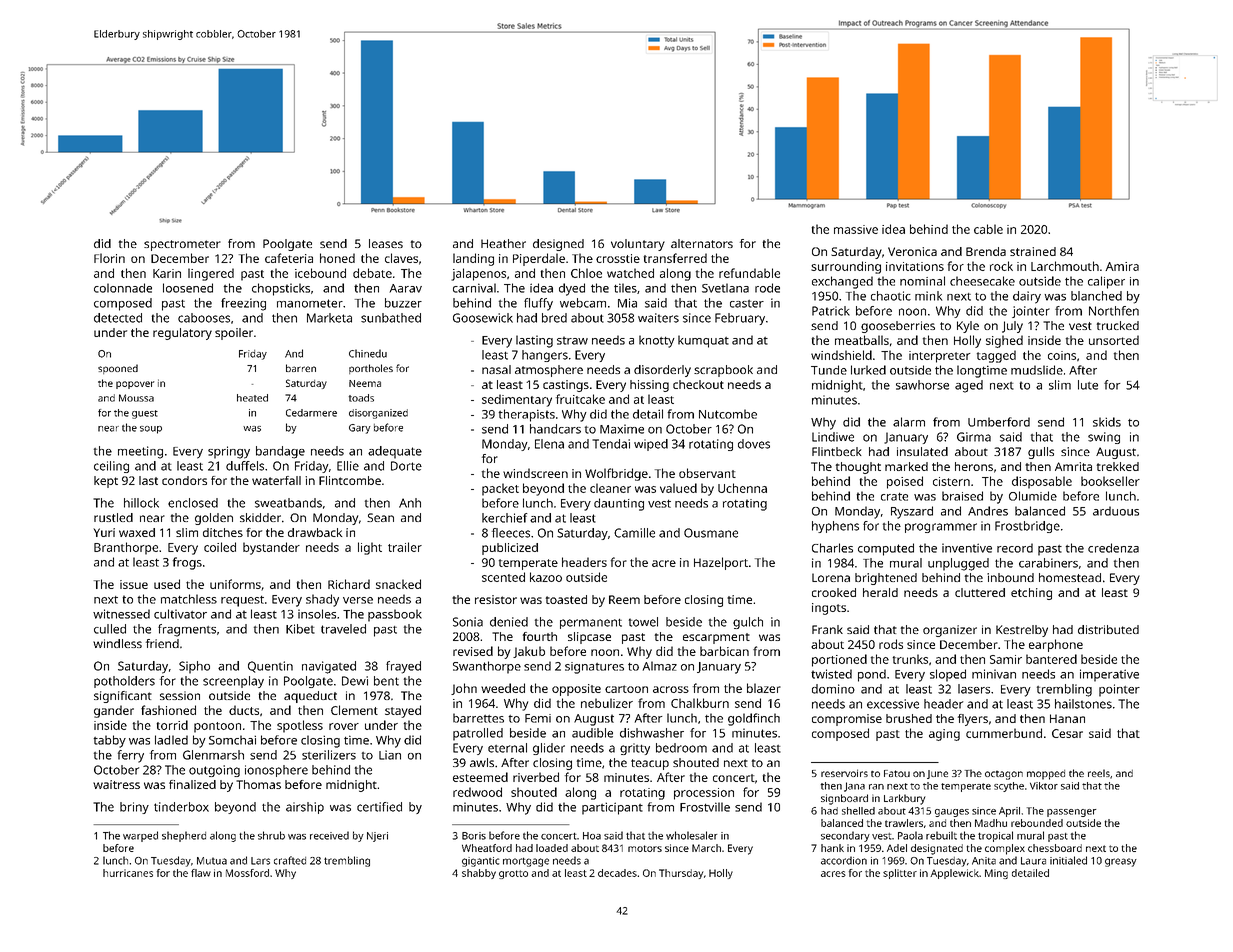 This screenshot has width=1233, height=952. What do you see at coordinates (483, 318) in the screenshot?
I see `Goosewick` at bounding box center [483, 318].
